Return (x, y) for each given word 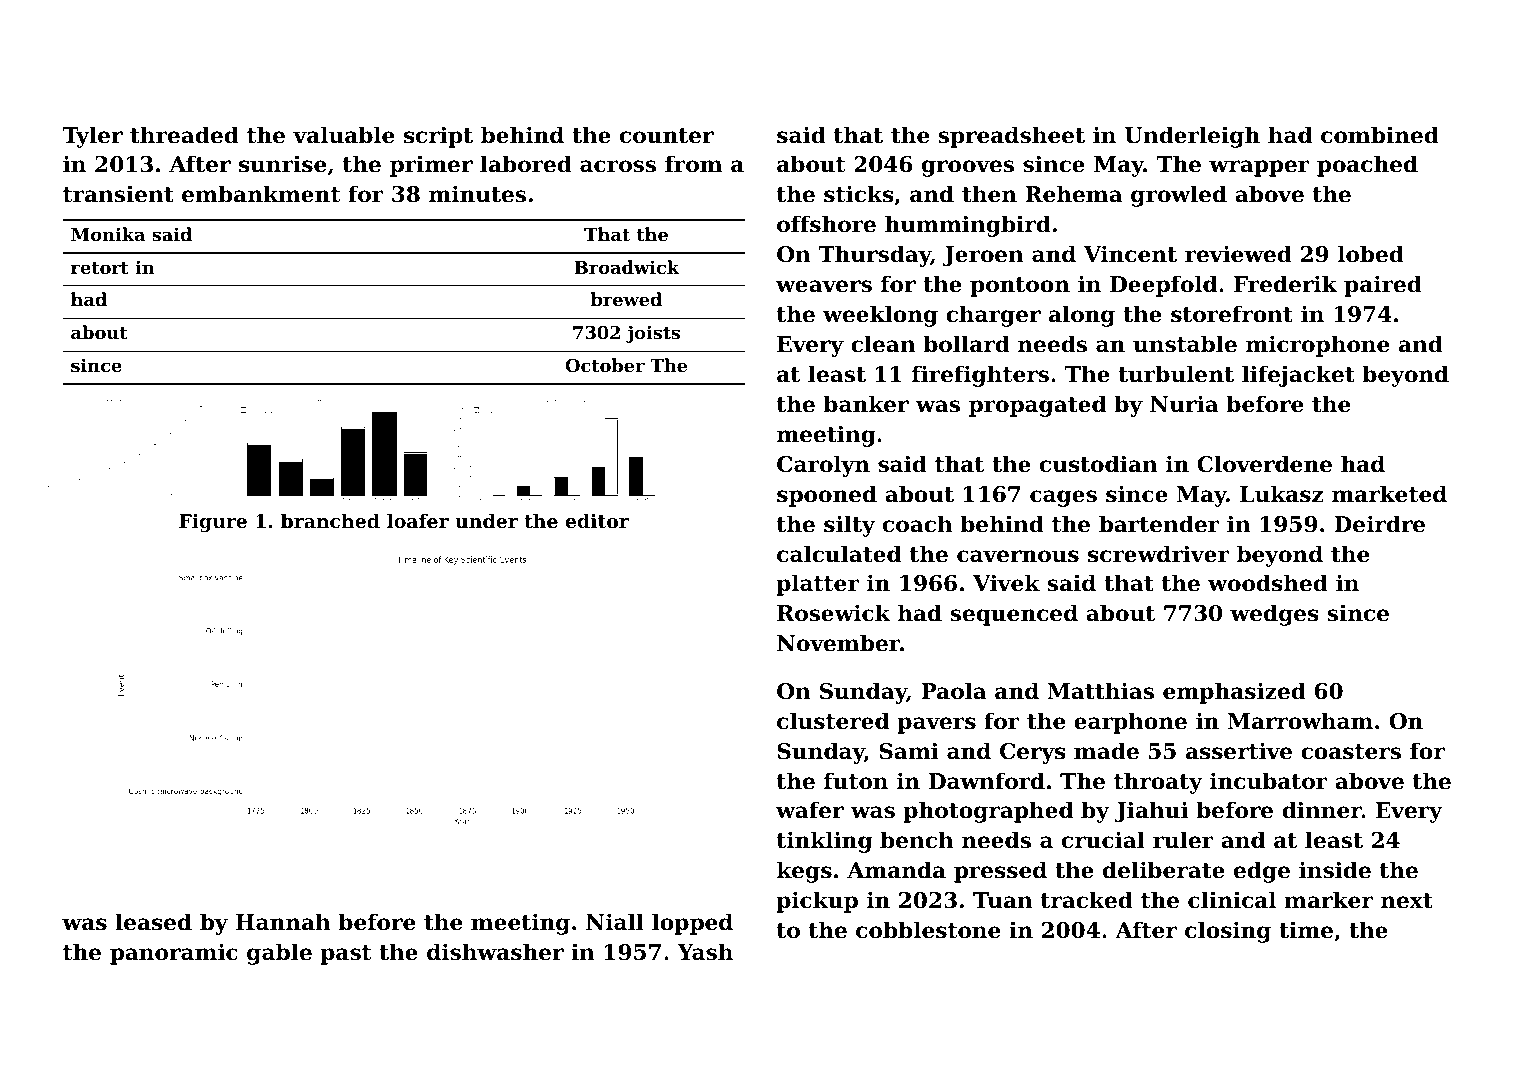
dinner (1322, 810)
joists (653, 334)
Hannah (283, 922)
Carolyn (823, 466)
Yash (705, 952)
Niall (615, 922)
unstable (1185, 344)
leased (153, 922)
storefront (1232, 314)
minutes (477, 194)
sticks (859, 194)
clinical (1232, 900)
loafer (418, 520)
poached (1367, 166)
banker (866, 404)
